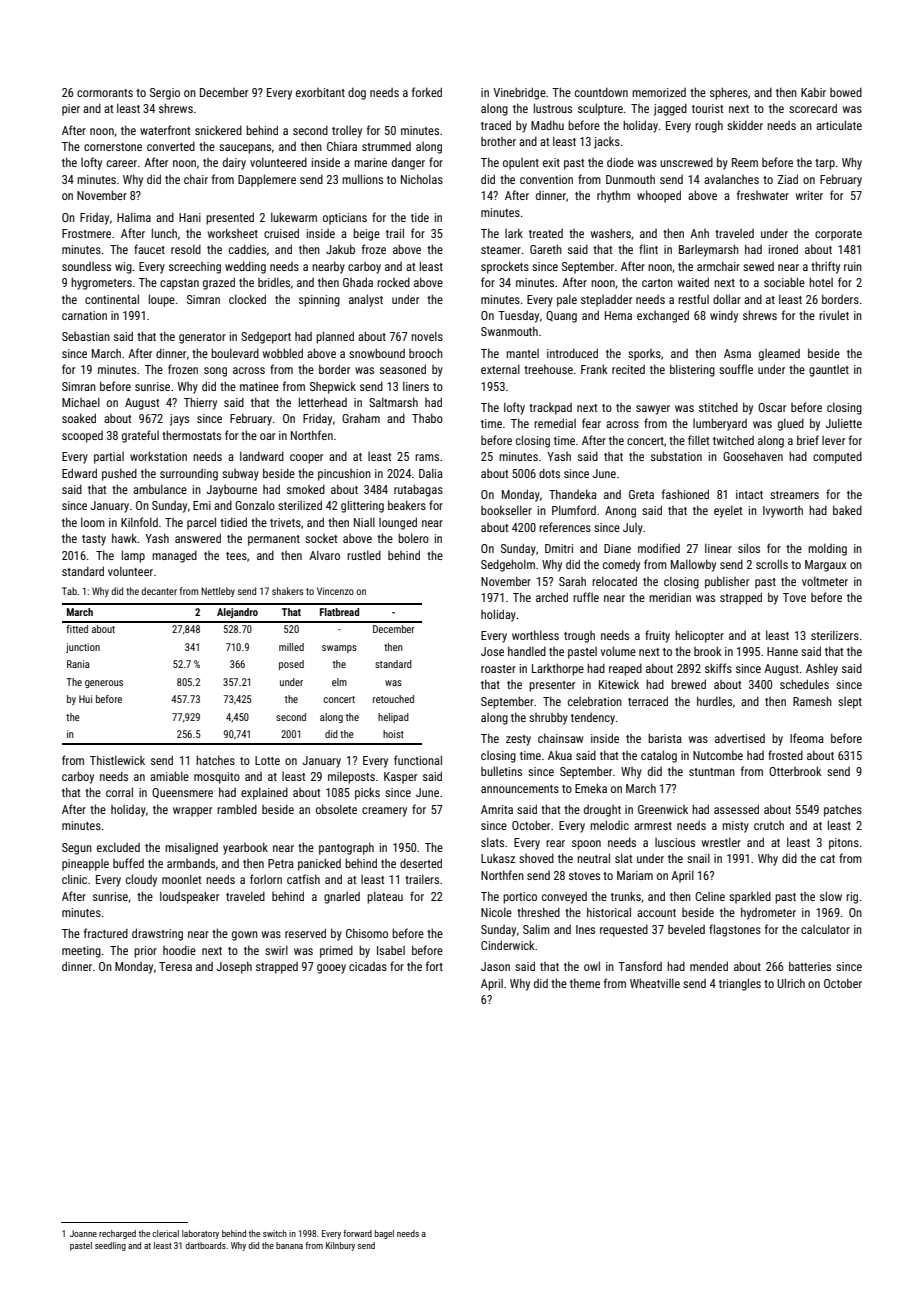  Describe the element at coordinates (320, 92) in the image. I see `exorbitant` at that location.
